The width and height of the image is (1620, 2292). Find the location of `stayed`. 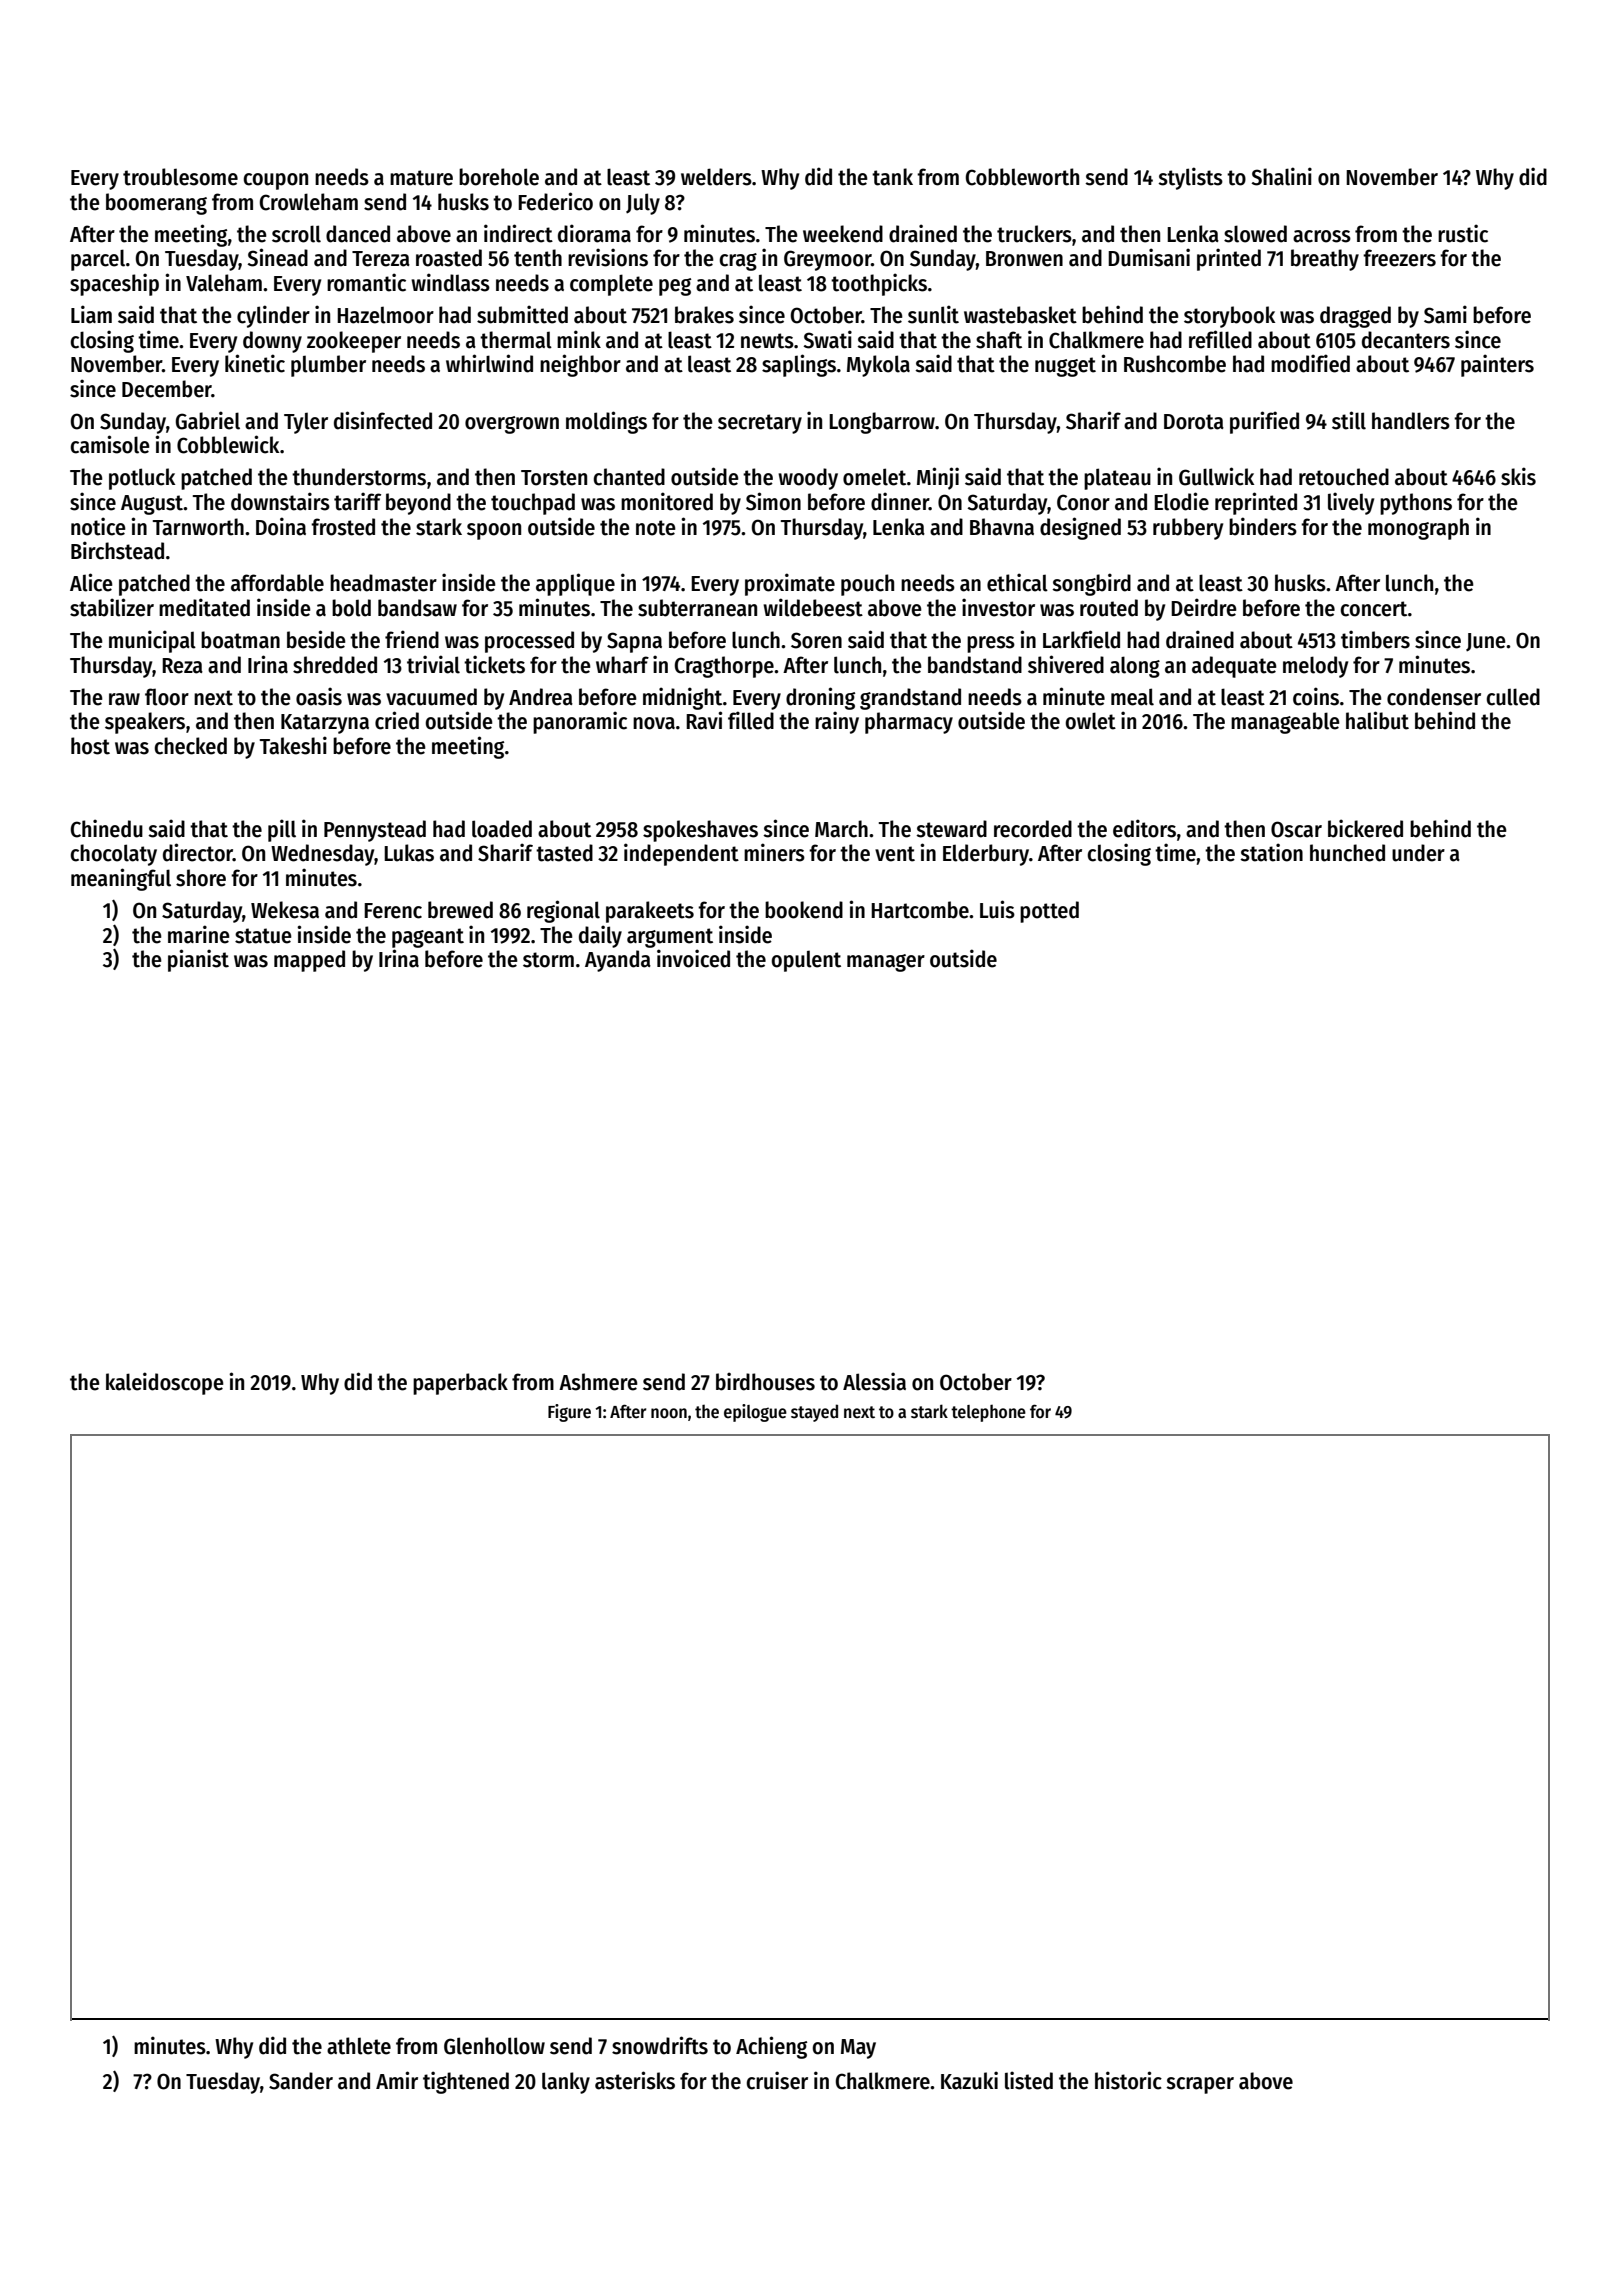

stayed is located at coordinates (814, 1413).
